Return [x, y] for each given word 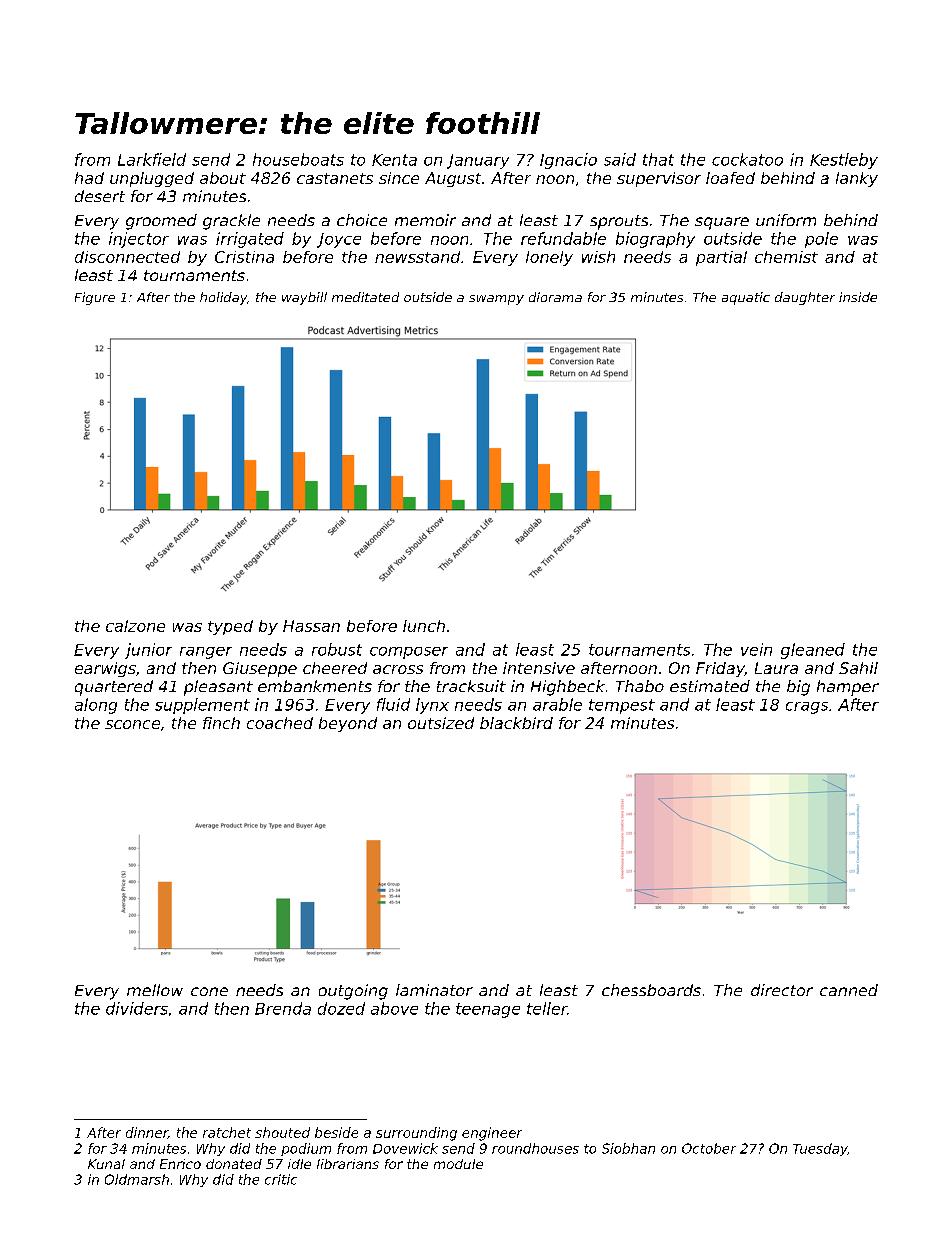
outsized [441, 723]
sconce [132, 724]
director [782, 990]
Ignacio [568, 161]
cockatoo [747, 159]
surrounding [416, 1134]
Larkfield [152, 159]
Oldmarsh [137, 1179]
